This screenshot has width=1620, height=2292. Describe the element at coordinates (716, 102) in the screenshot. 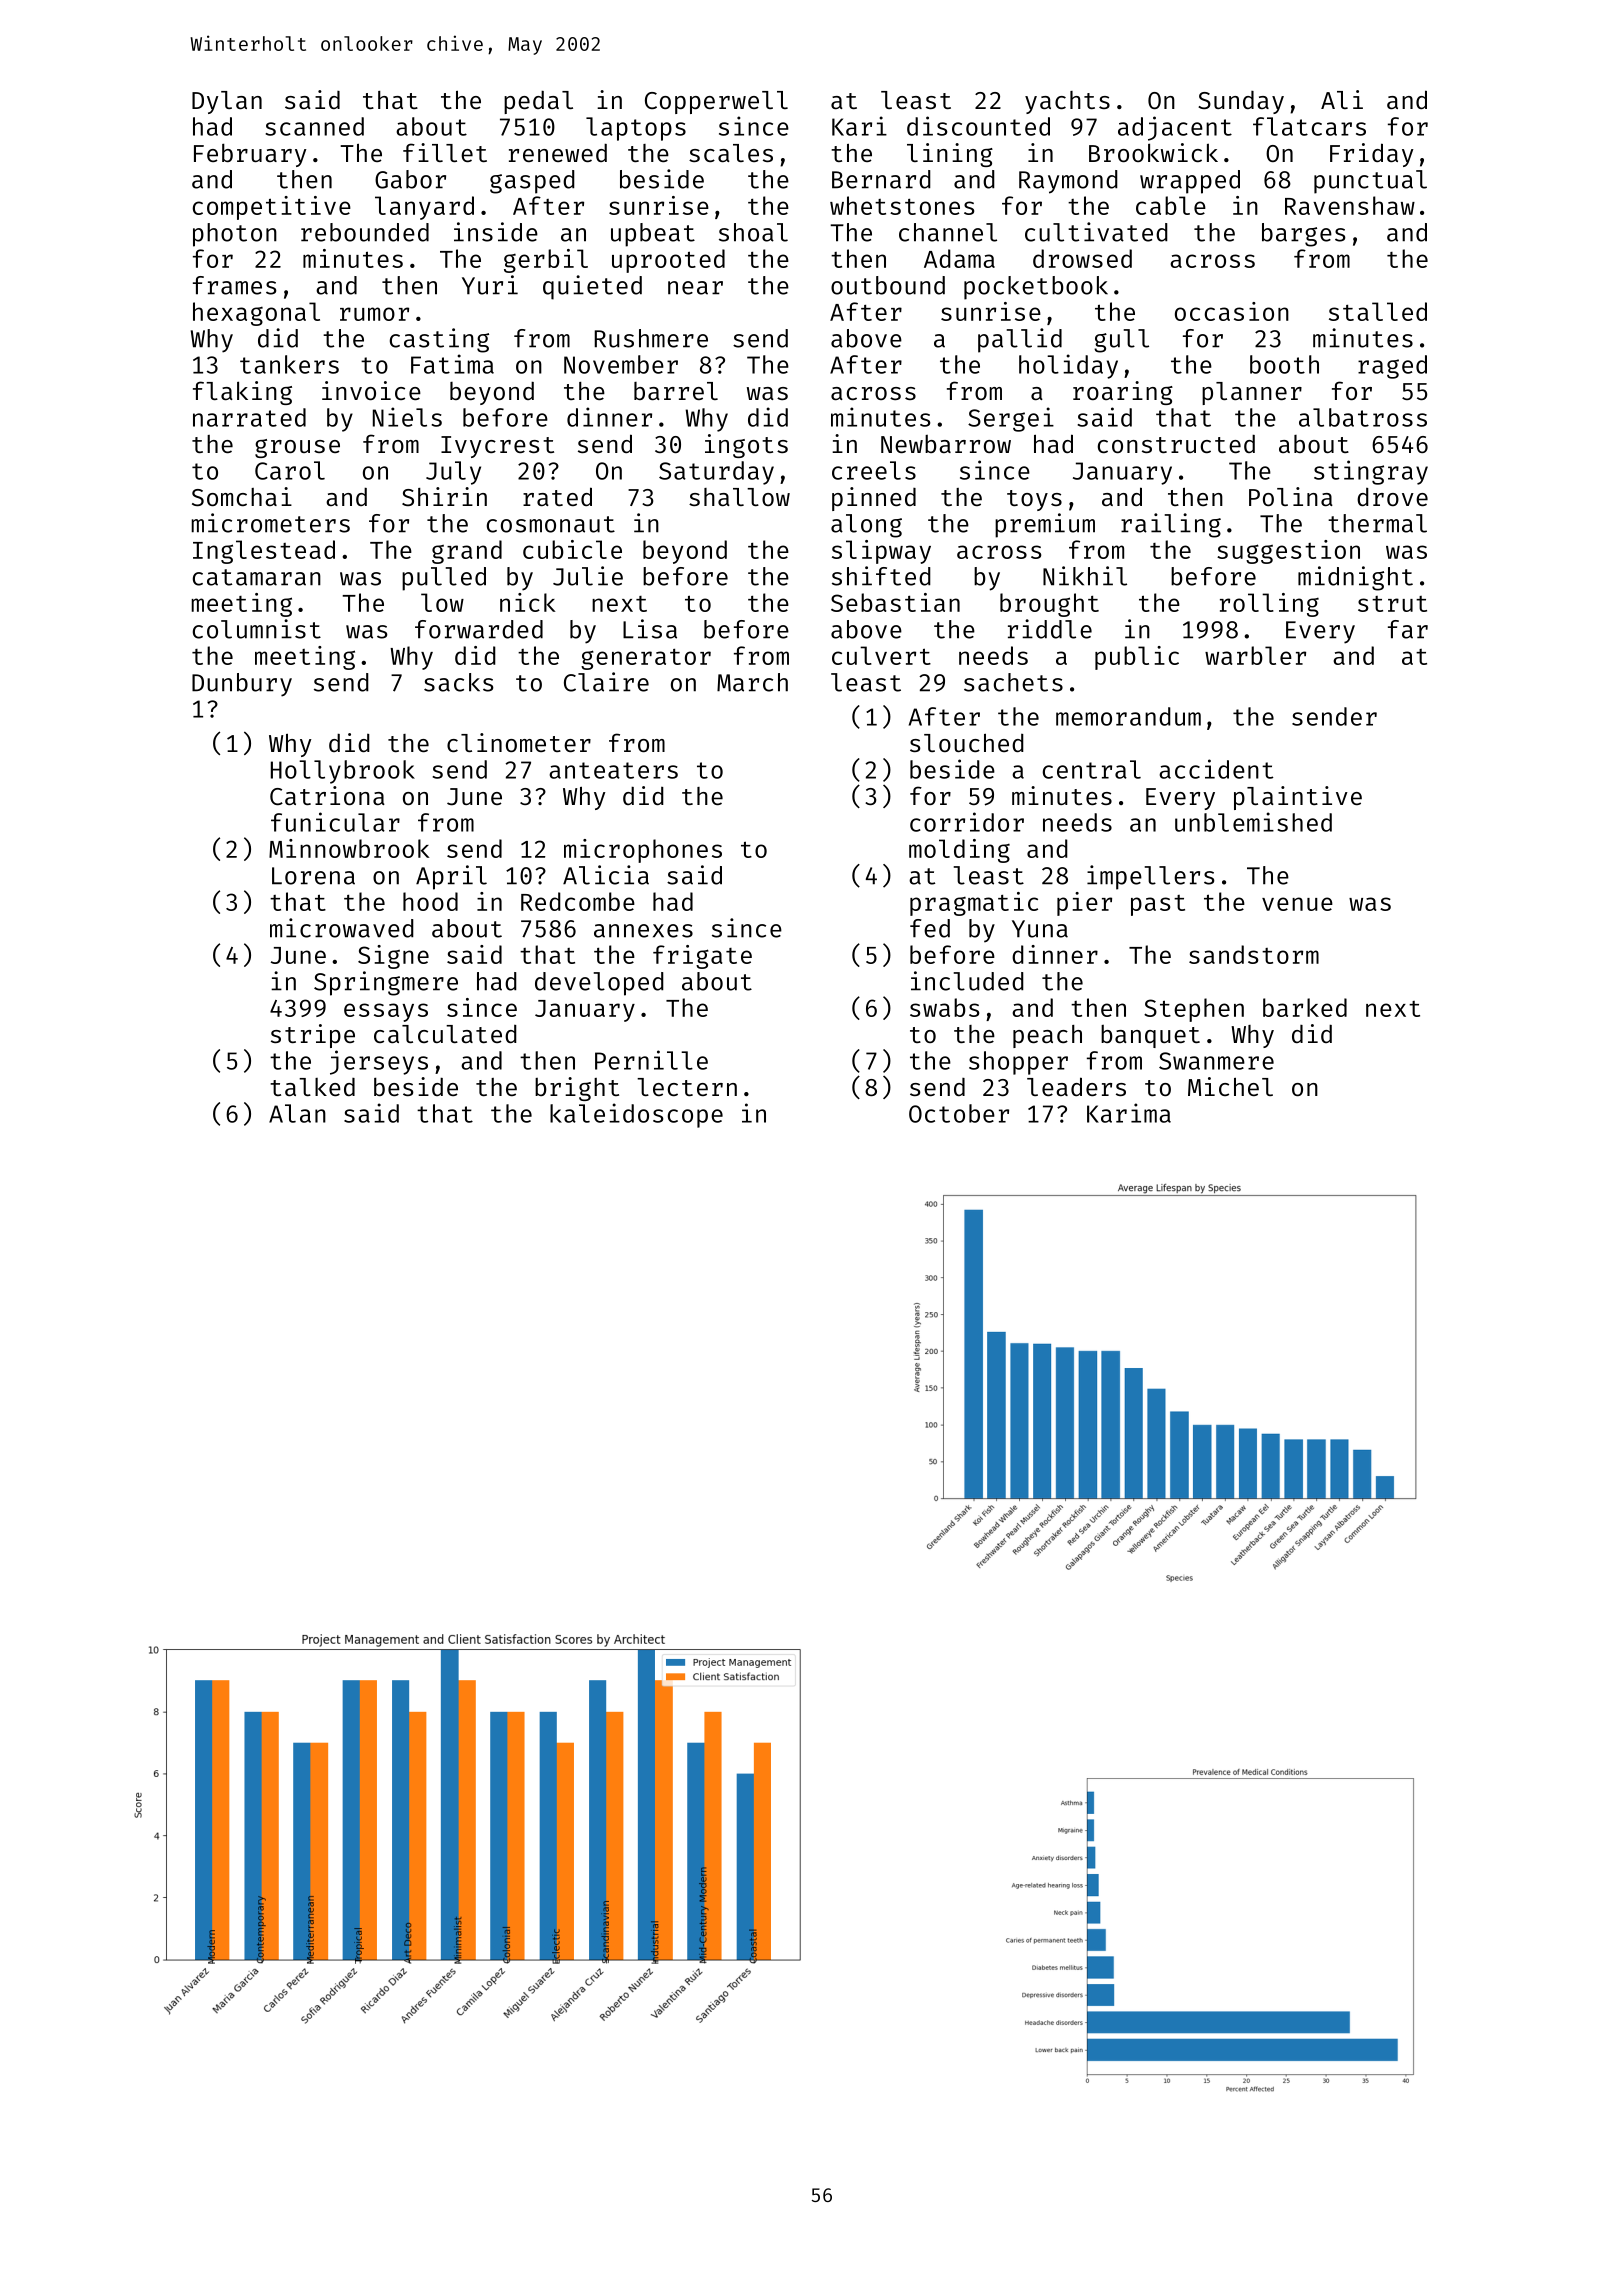

I see `Copperwell` at that location.
